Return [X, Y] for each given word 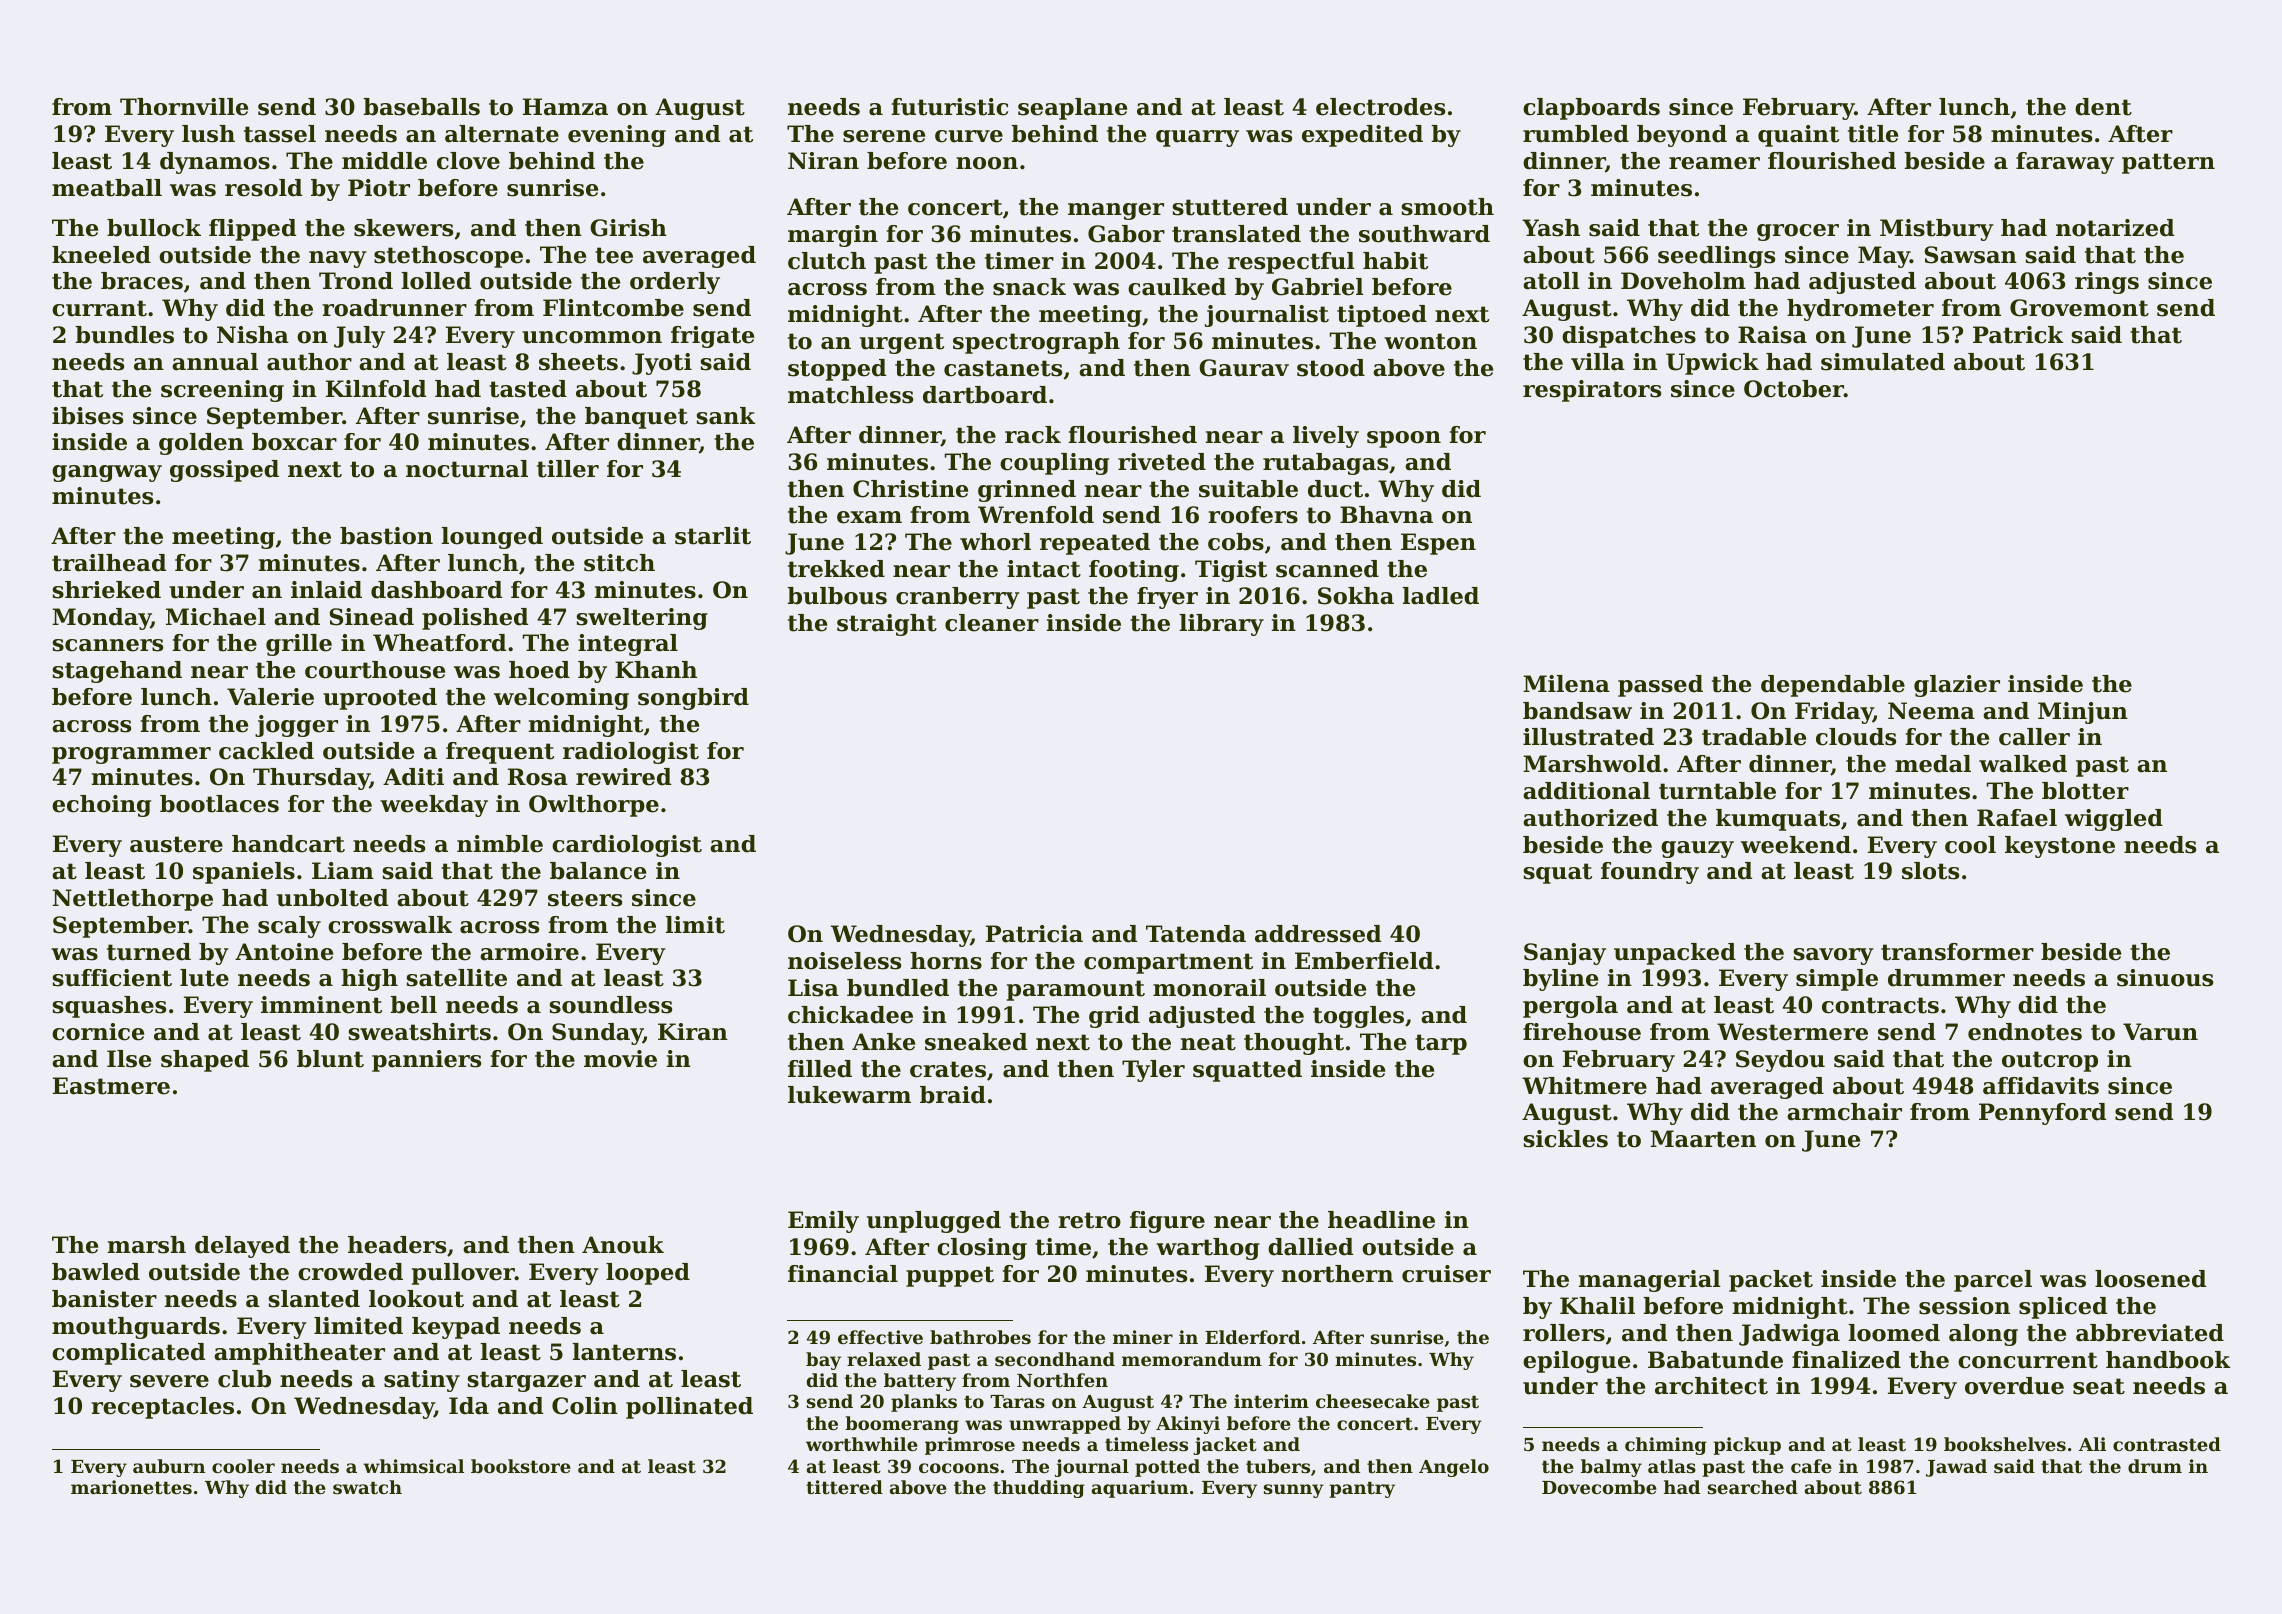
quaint [1798, 136]
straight [887, 625]
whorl [995, 542]
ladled [1441, 596]
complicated [128, 1354]
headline [1381, 1220]
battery [920, 1382]
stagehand [117, 672]
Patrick [2018, 335]
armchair [1844, 1112]
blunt [330, 1059]
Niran [823, 161]
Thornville [184, 107]
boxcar [294, 442]
